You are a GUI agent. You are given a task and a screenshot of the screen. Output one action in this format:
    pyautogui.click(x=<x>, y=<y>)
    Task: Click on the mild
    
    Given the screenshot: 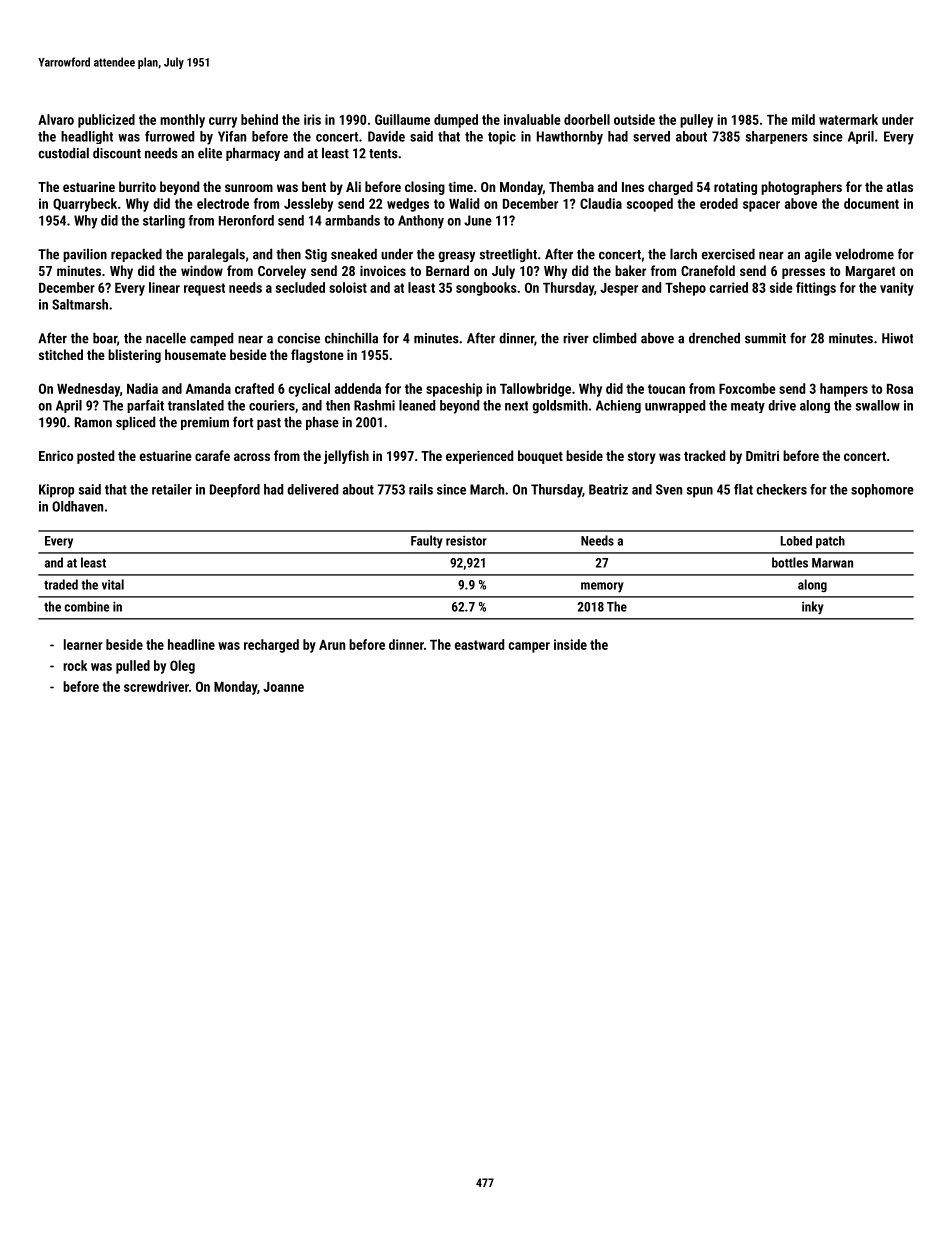 What is the action you would take?
    pyautogui.click(x=803, y=119)
